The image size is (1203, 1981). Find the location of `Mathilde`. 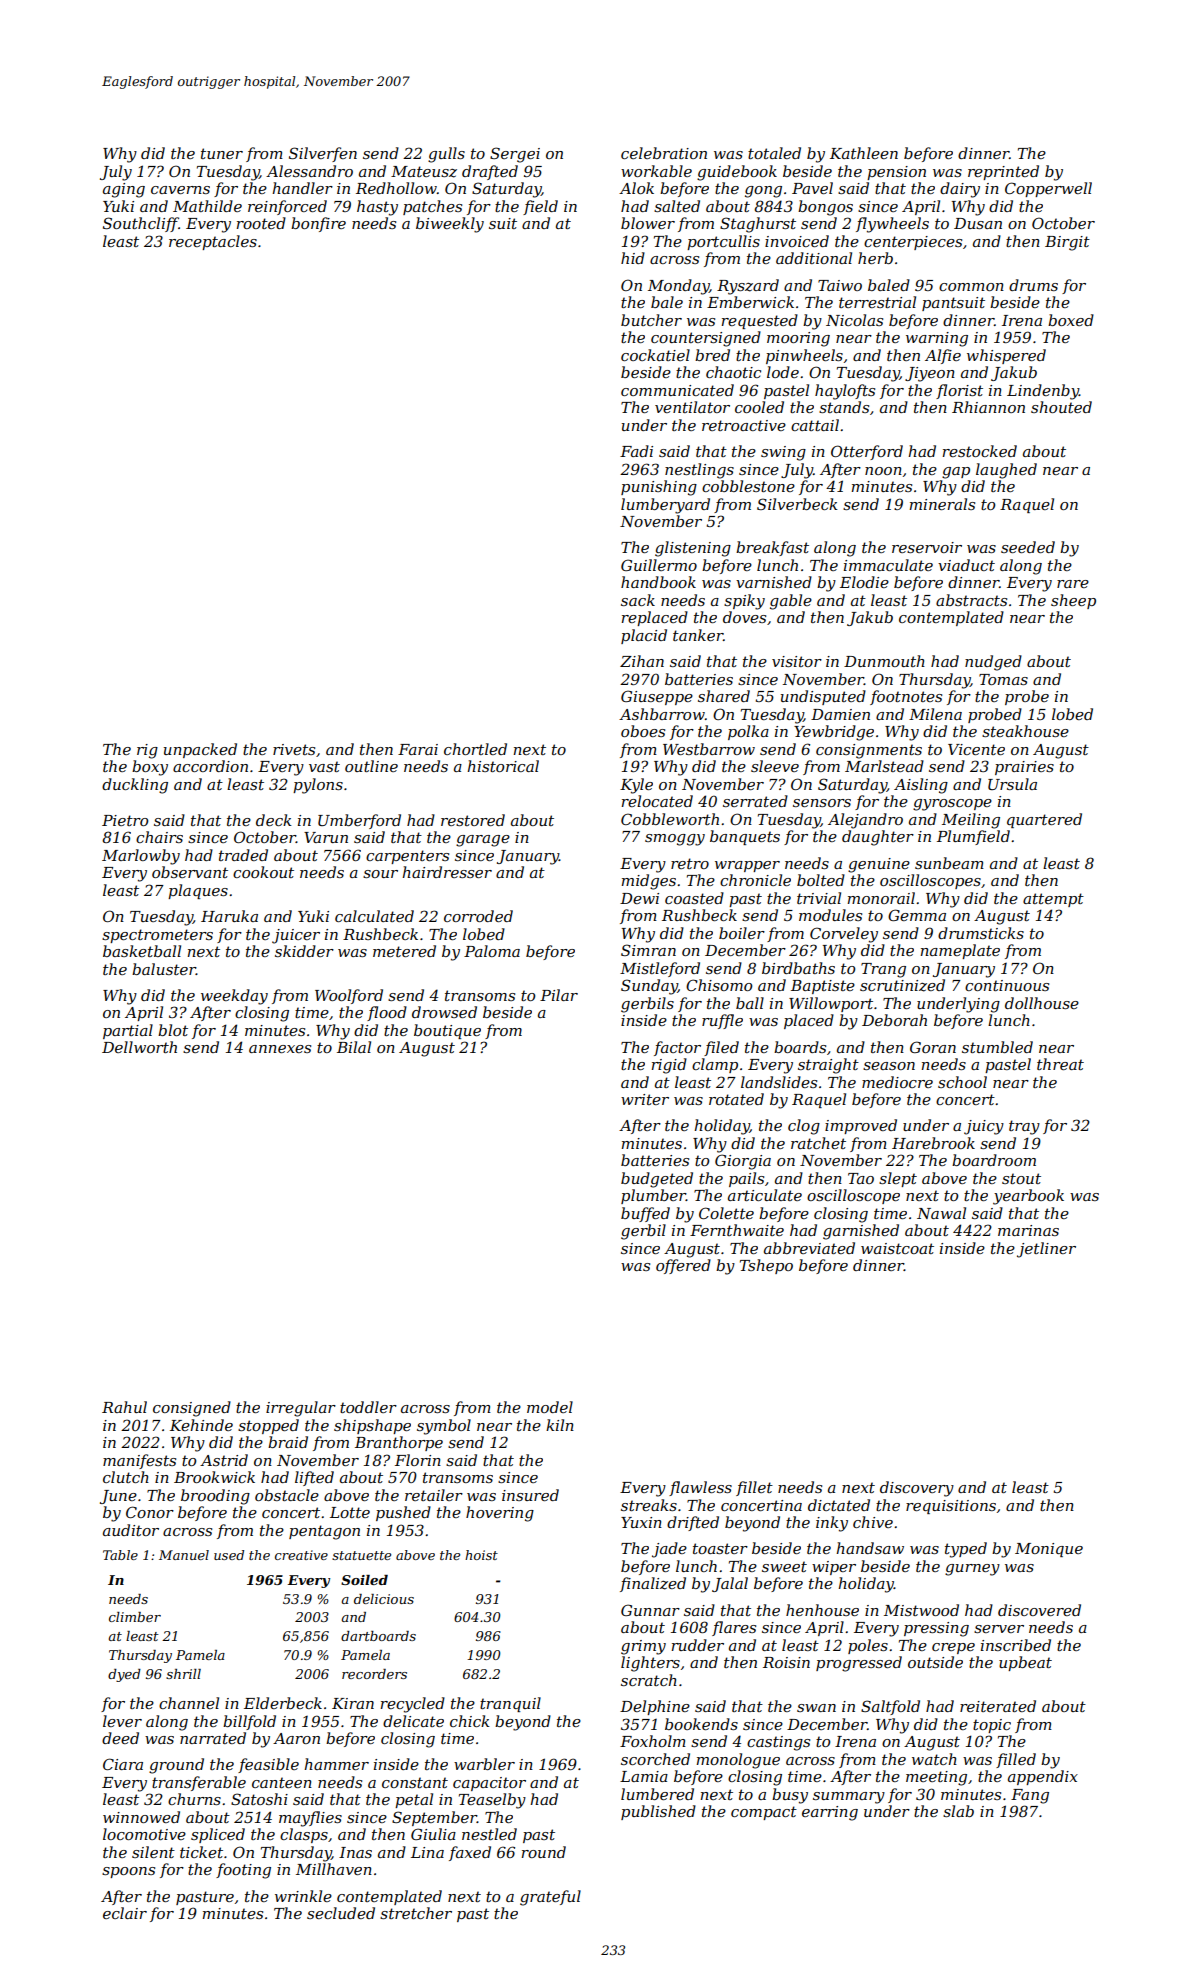

Mathilde is located at coordinates (207, 206).
